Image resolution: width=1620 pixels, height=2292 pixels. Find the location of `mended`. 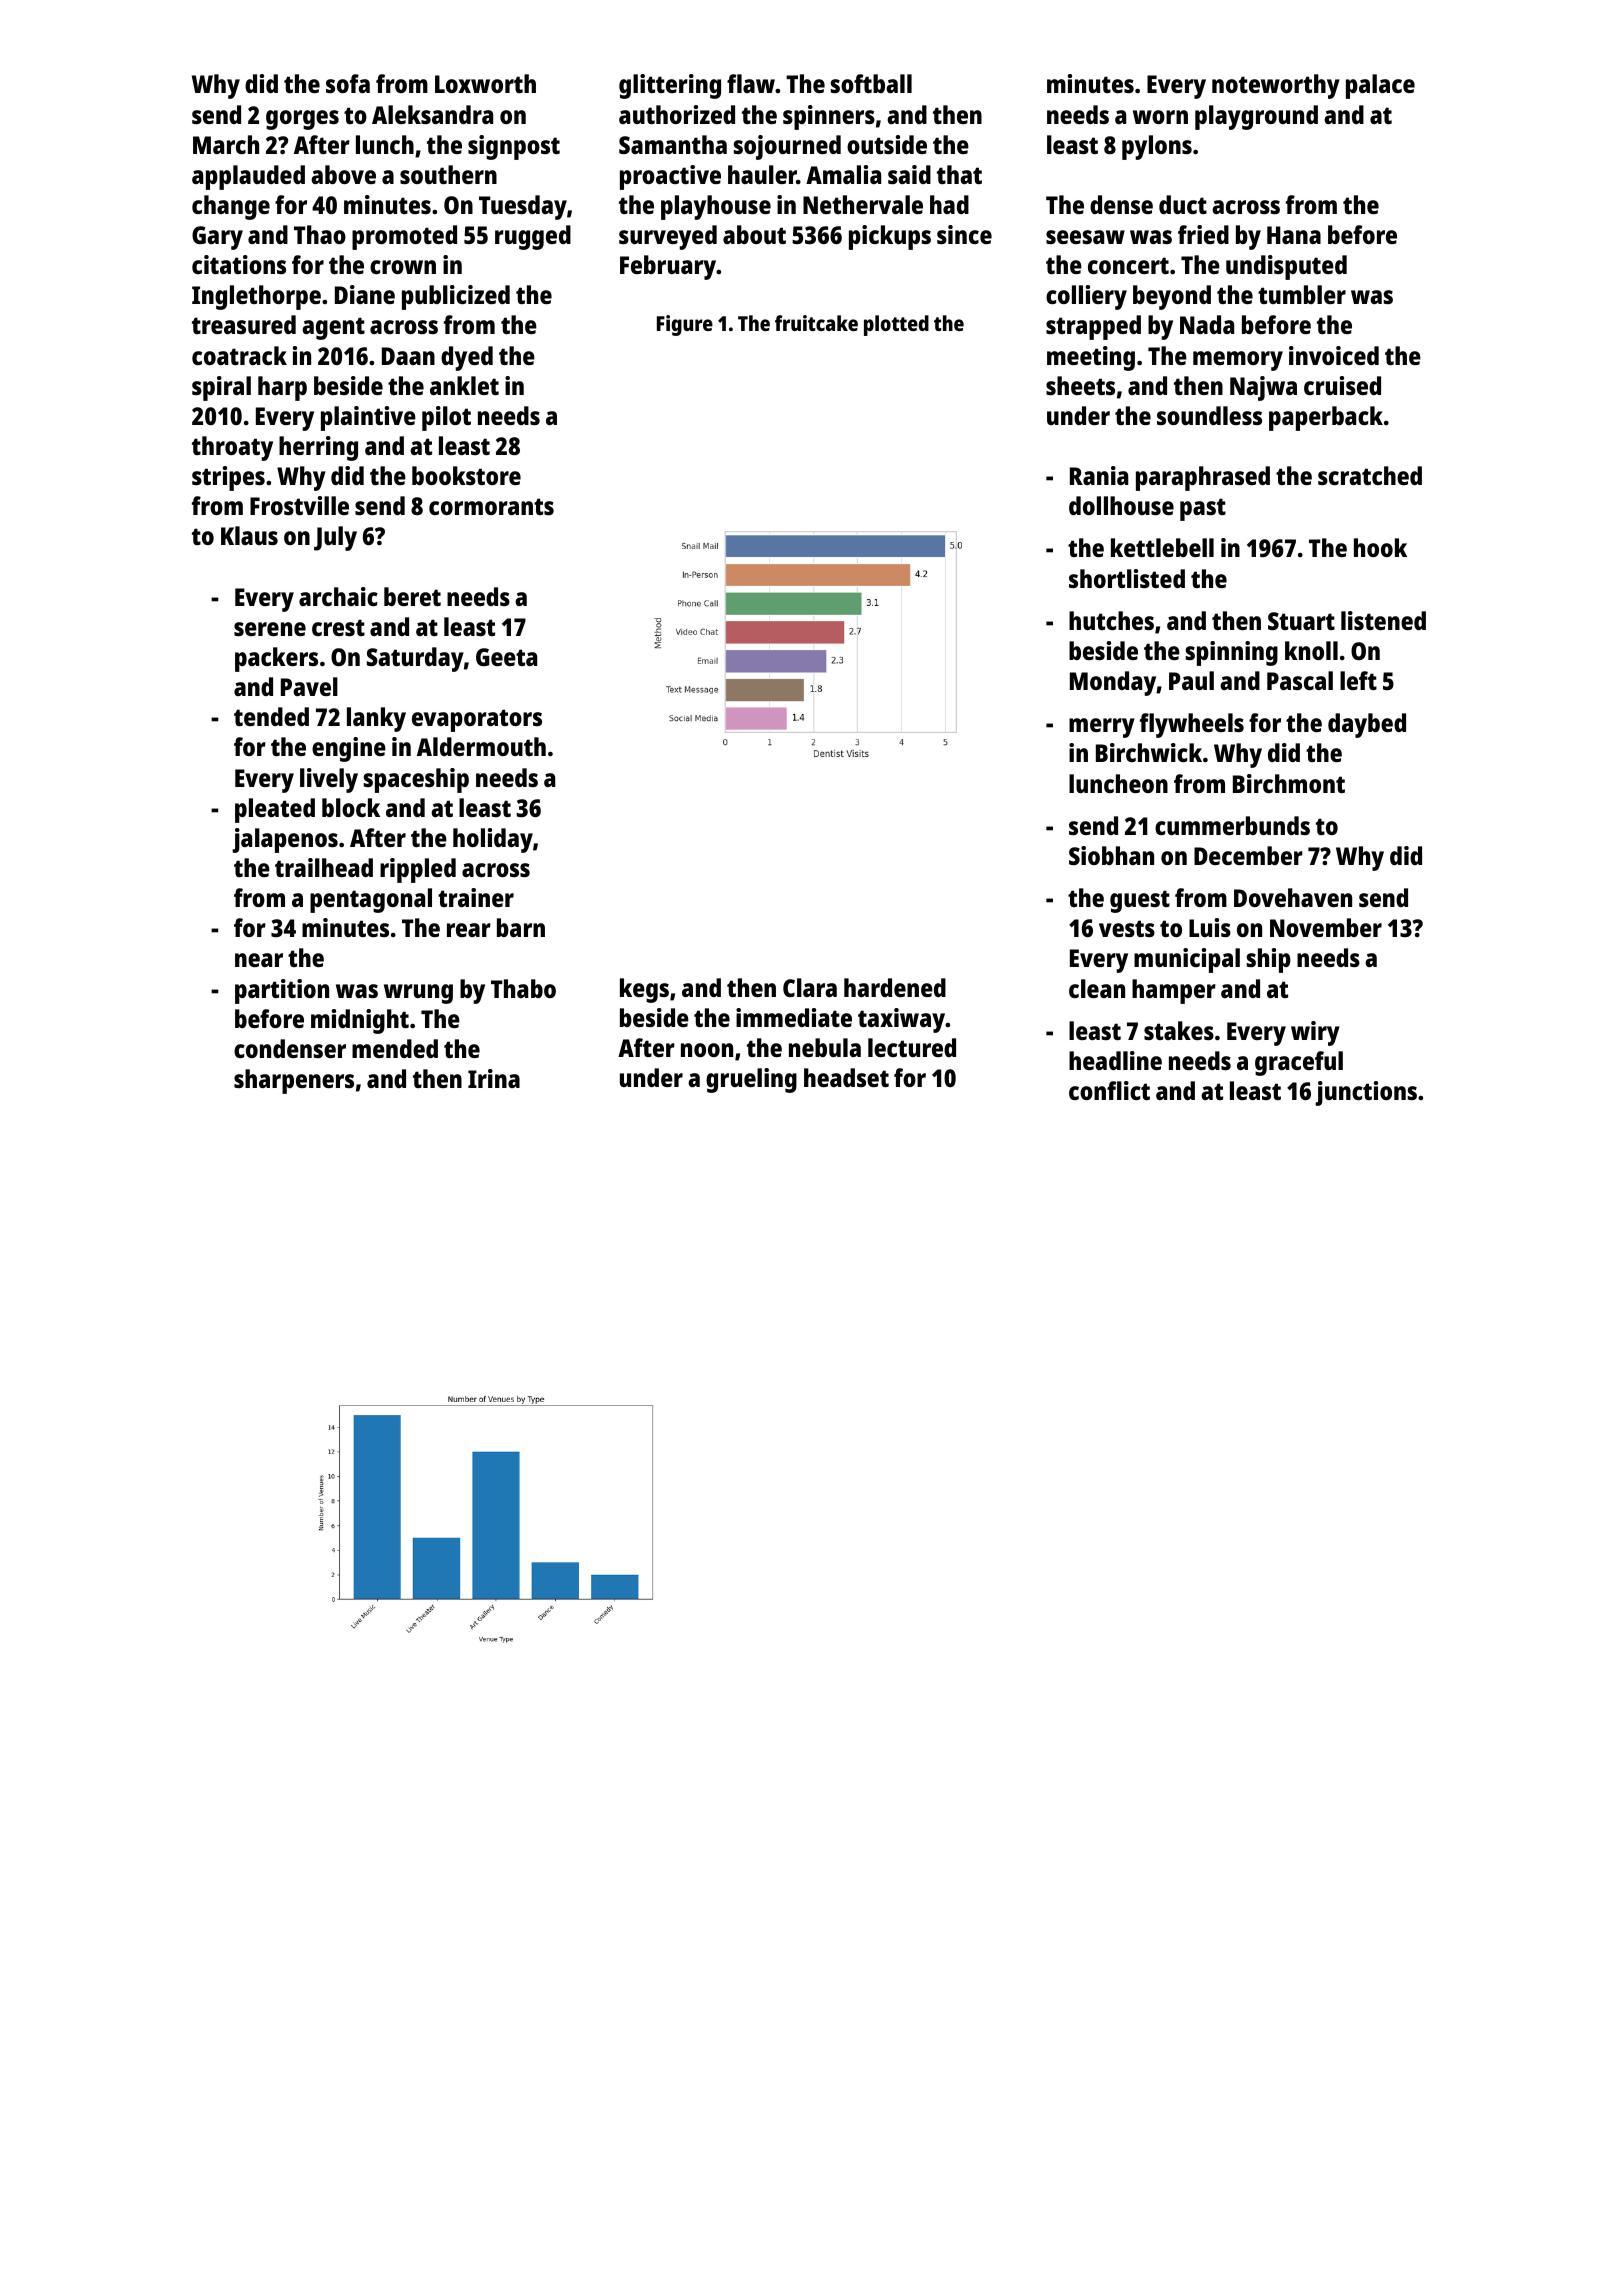

mended is located at coordinates (395, 1048).
